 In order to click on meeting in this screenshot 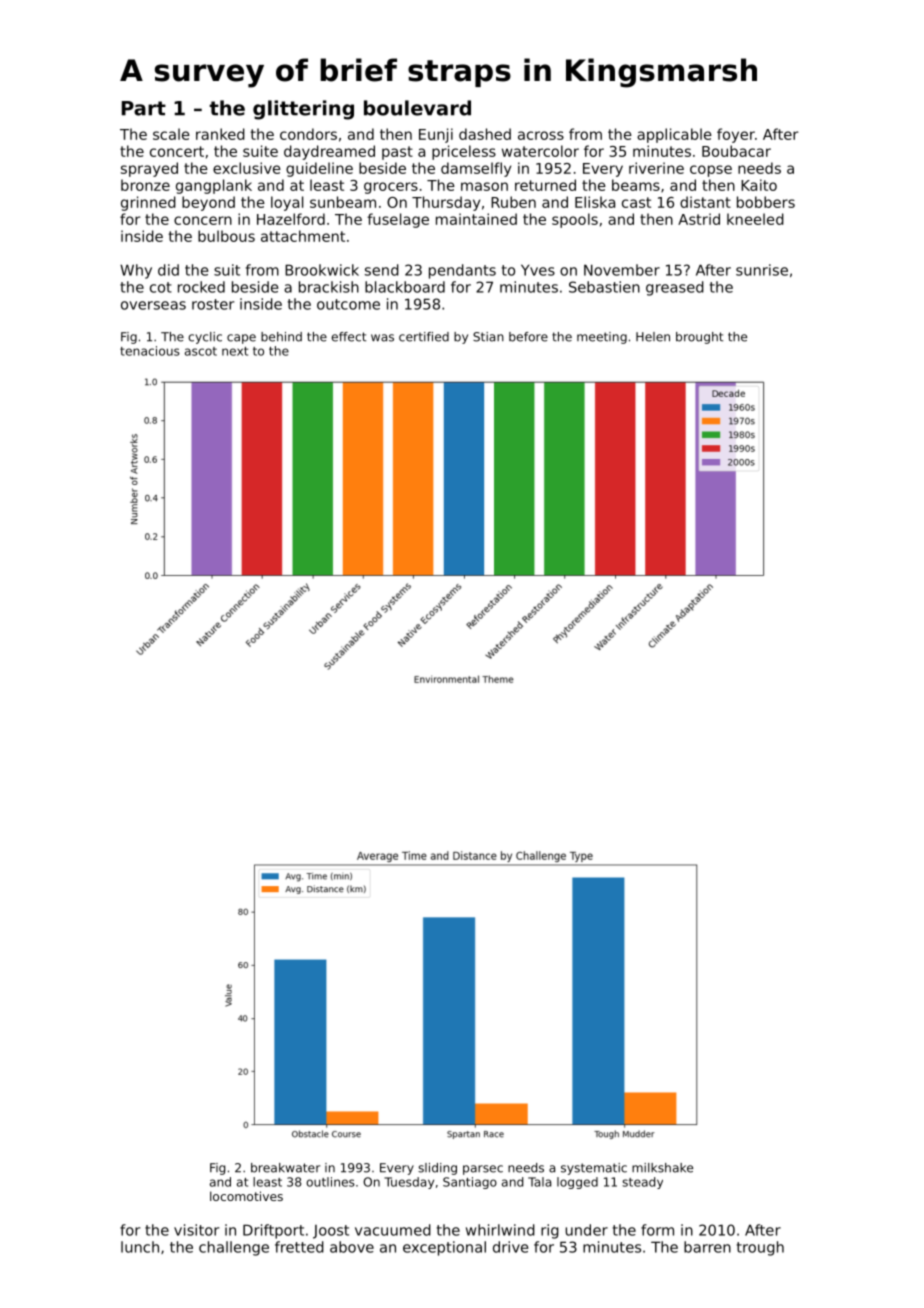, I will do `click(602, 338)`.
